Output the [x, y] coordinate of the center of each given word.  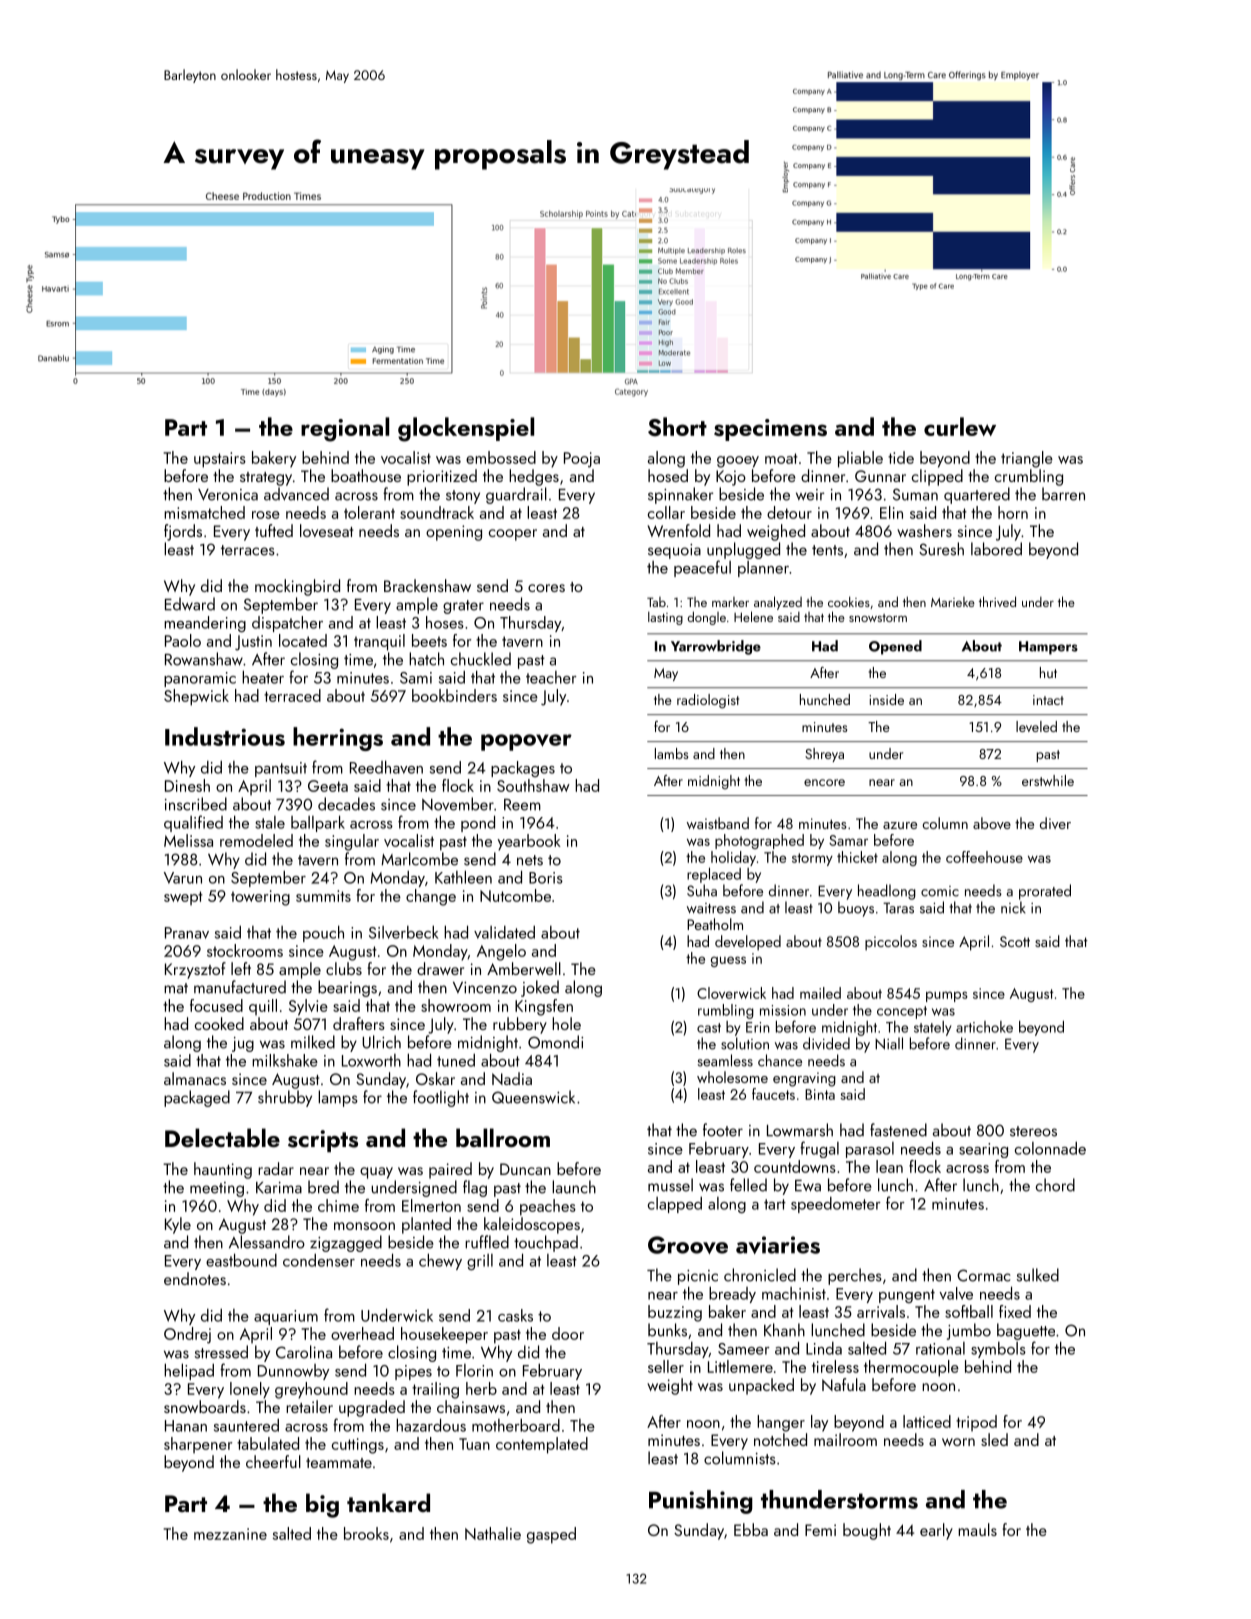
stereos [1033, 1131]
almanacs [195, 1078]
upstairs [220, 460]
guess [728, 961]
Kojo [731, 478]
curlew [960, 426]
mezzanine [230, 1534]
